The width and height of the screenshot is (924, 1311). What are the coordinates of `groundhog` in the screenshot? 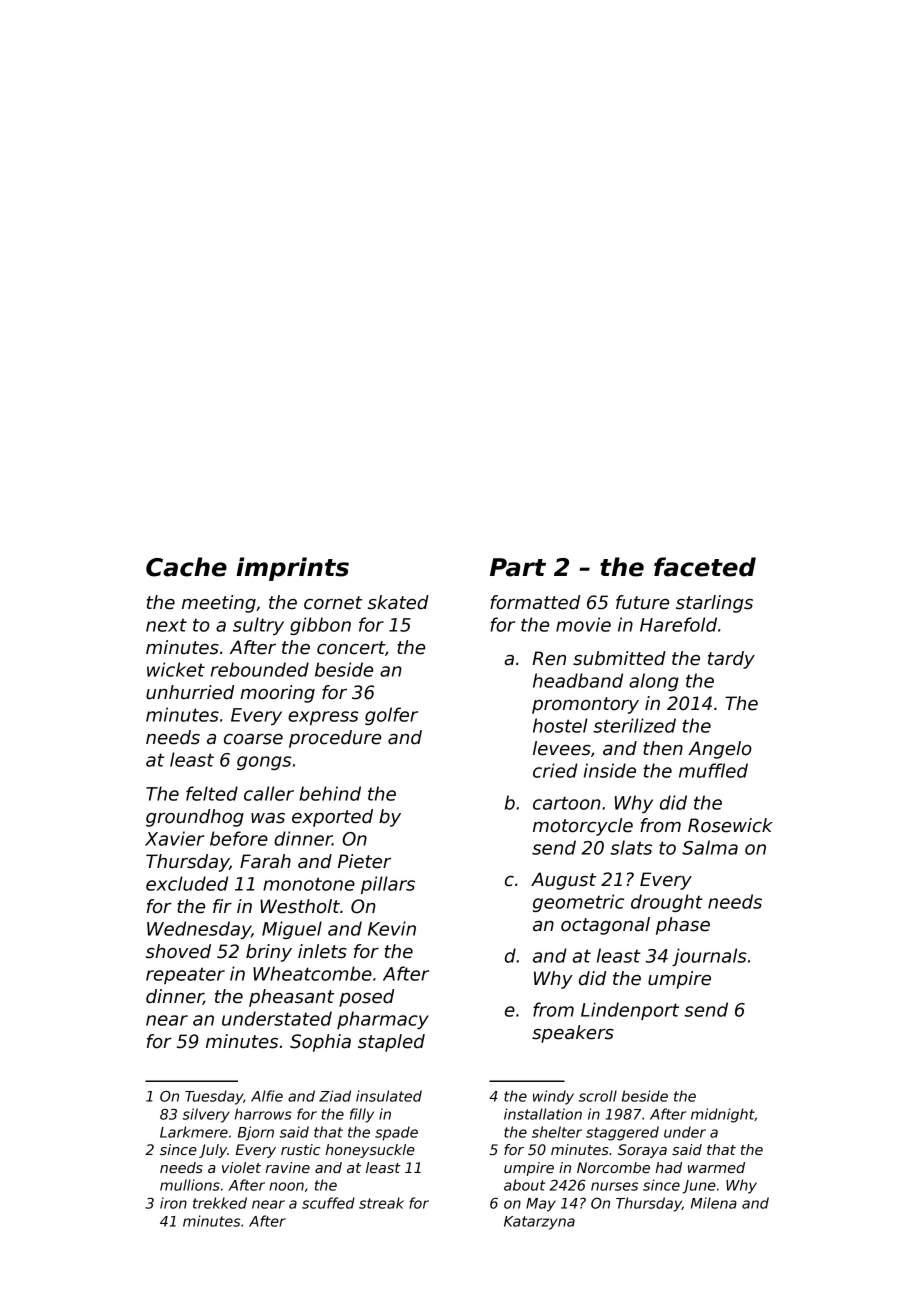 It's located at (195, 818).
